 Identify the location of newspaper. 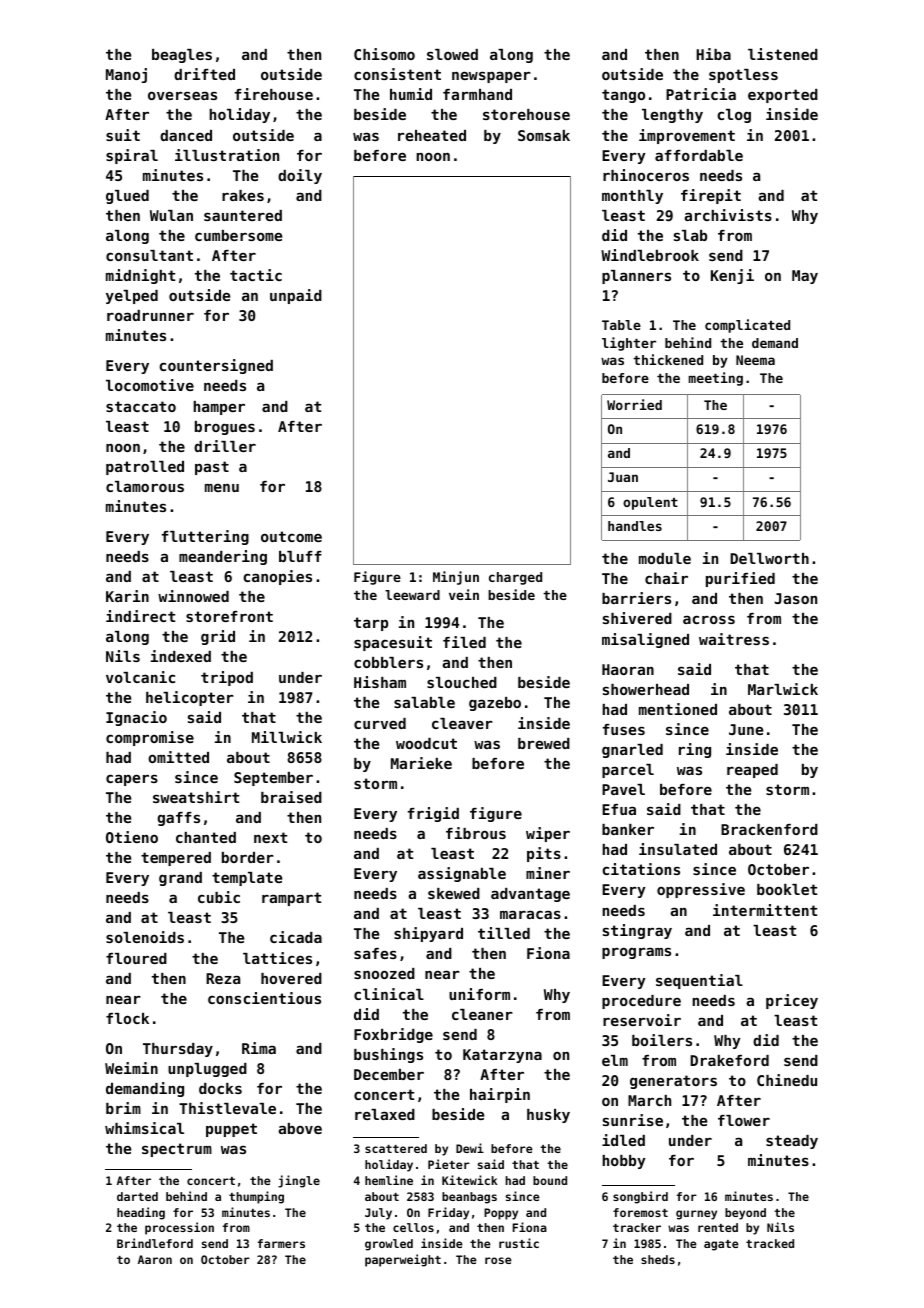
(491, 77).
